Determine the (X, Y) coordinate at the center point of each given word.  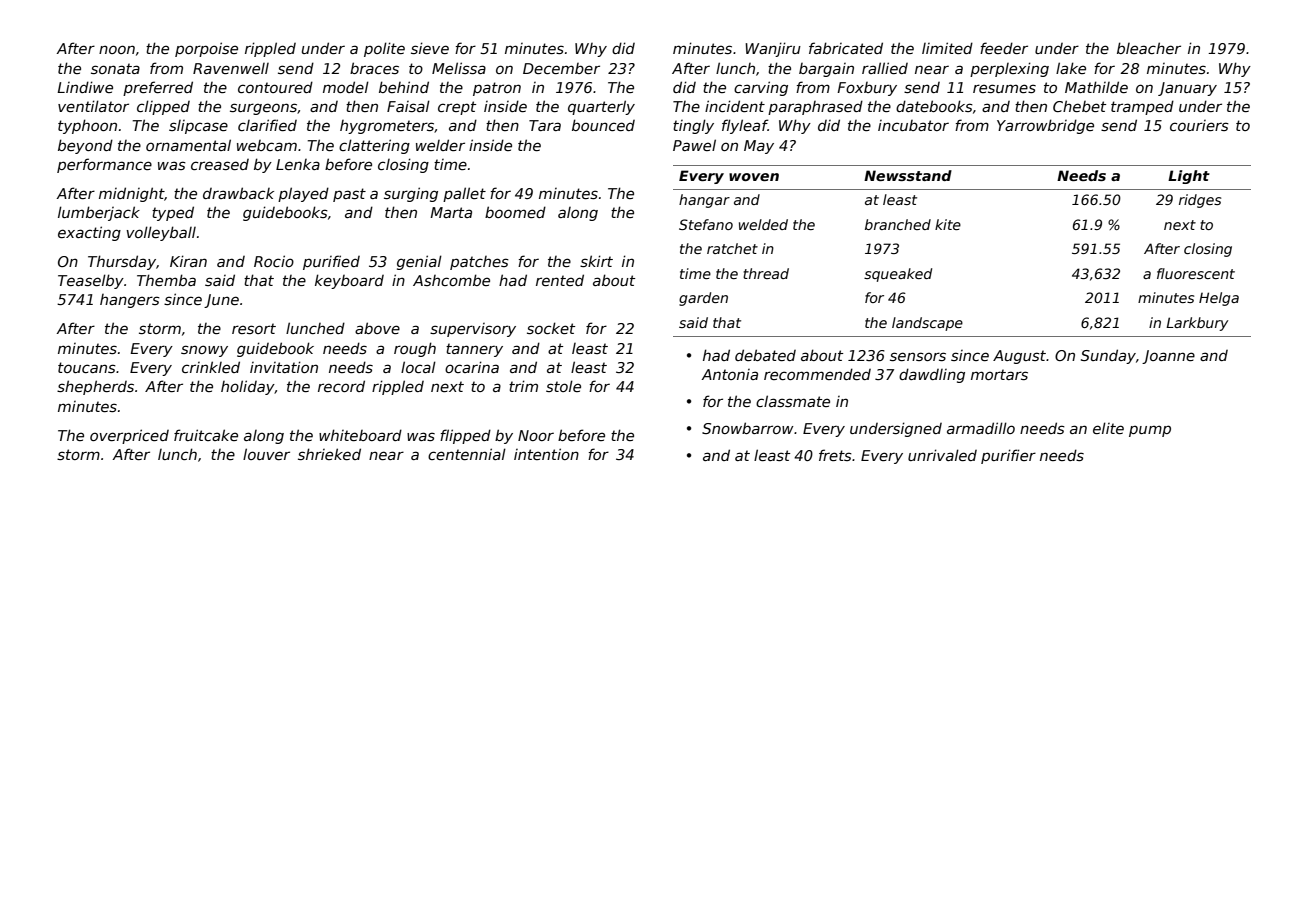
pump (1150, 431)
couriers (1199, 125)
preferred (158, 88)
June (221, 301)
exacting (89, 233)
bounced (603, 125)
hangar (704, 201)
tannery (474, 350)
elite (1108, 428)
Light (1189, 177)
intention (546, 454)
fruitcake (206, 435)
